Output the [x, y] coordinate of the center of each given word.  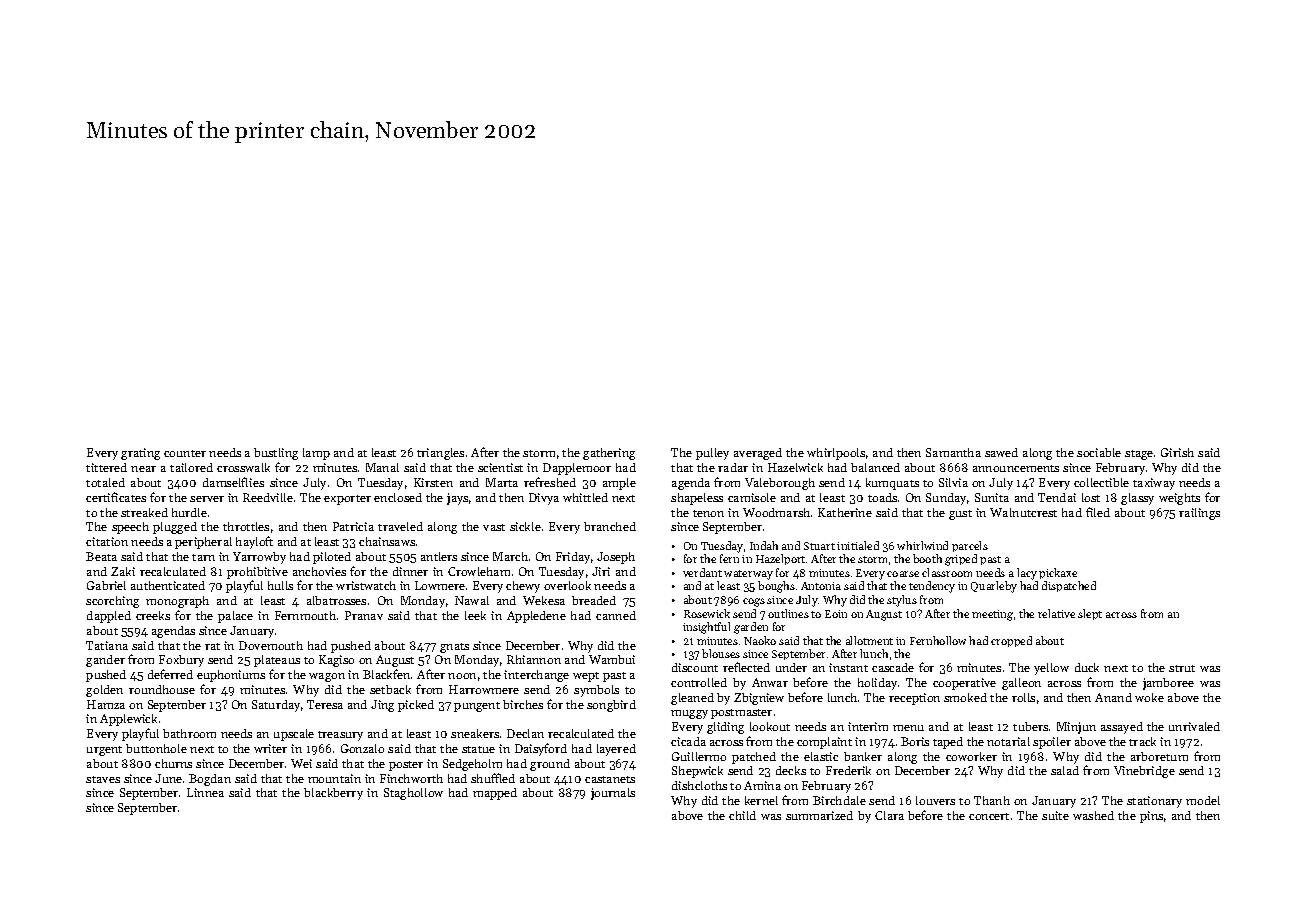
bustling [276, 454]
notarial [1008, 741]
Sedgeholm [472, 765]
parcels [970, 546]
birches [523, 704]
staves [103, 779]
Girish [1177, 452]
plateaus [277, 661]
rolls [1023, 697]
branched [610, 526]
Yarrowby [259, 558]
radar [733, 467]
